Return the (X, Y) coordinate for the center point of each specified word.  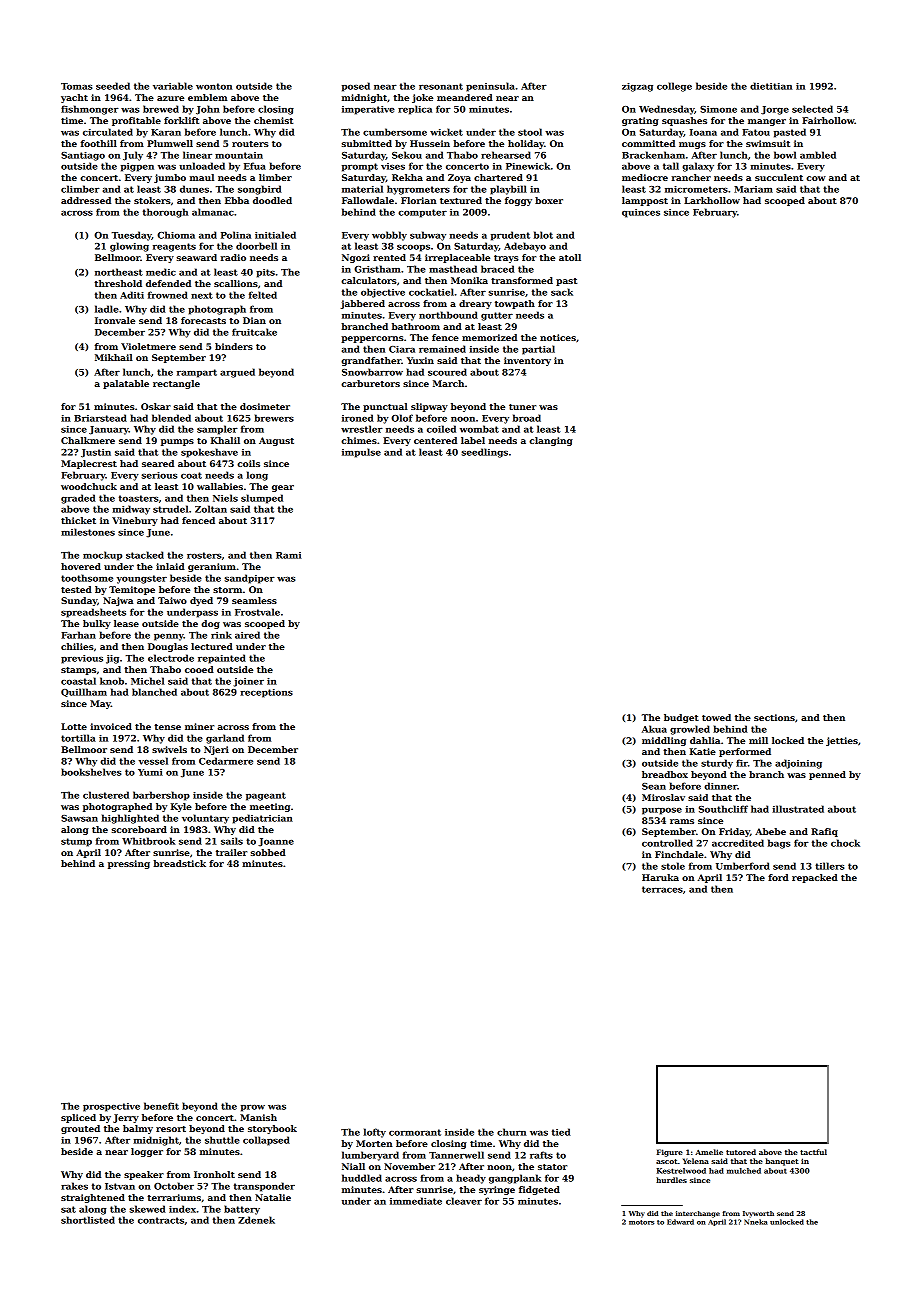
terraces (662, 889)
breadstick (179, 863)
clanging (551, 441)
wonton (214, 86)
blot (543, 235)
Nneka (756, 1222)
